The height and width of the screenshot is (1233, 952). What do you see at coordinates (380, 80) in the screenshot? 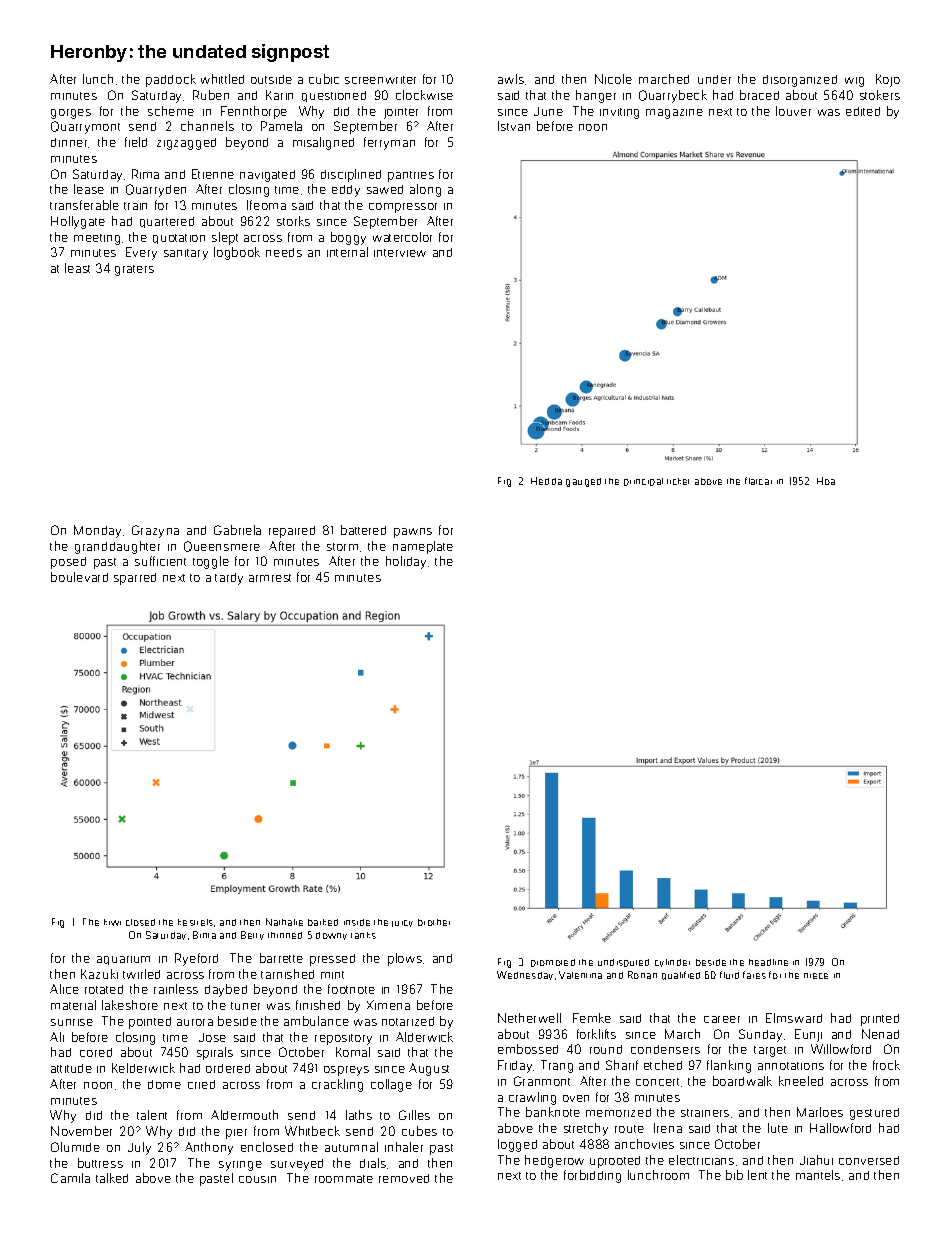
I see `screenwriter` at bounding box center [380, 80].
